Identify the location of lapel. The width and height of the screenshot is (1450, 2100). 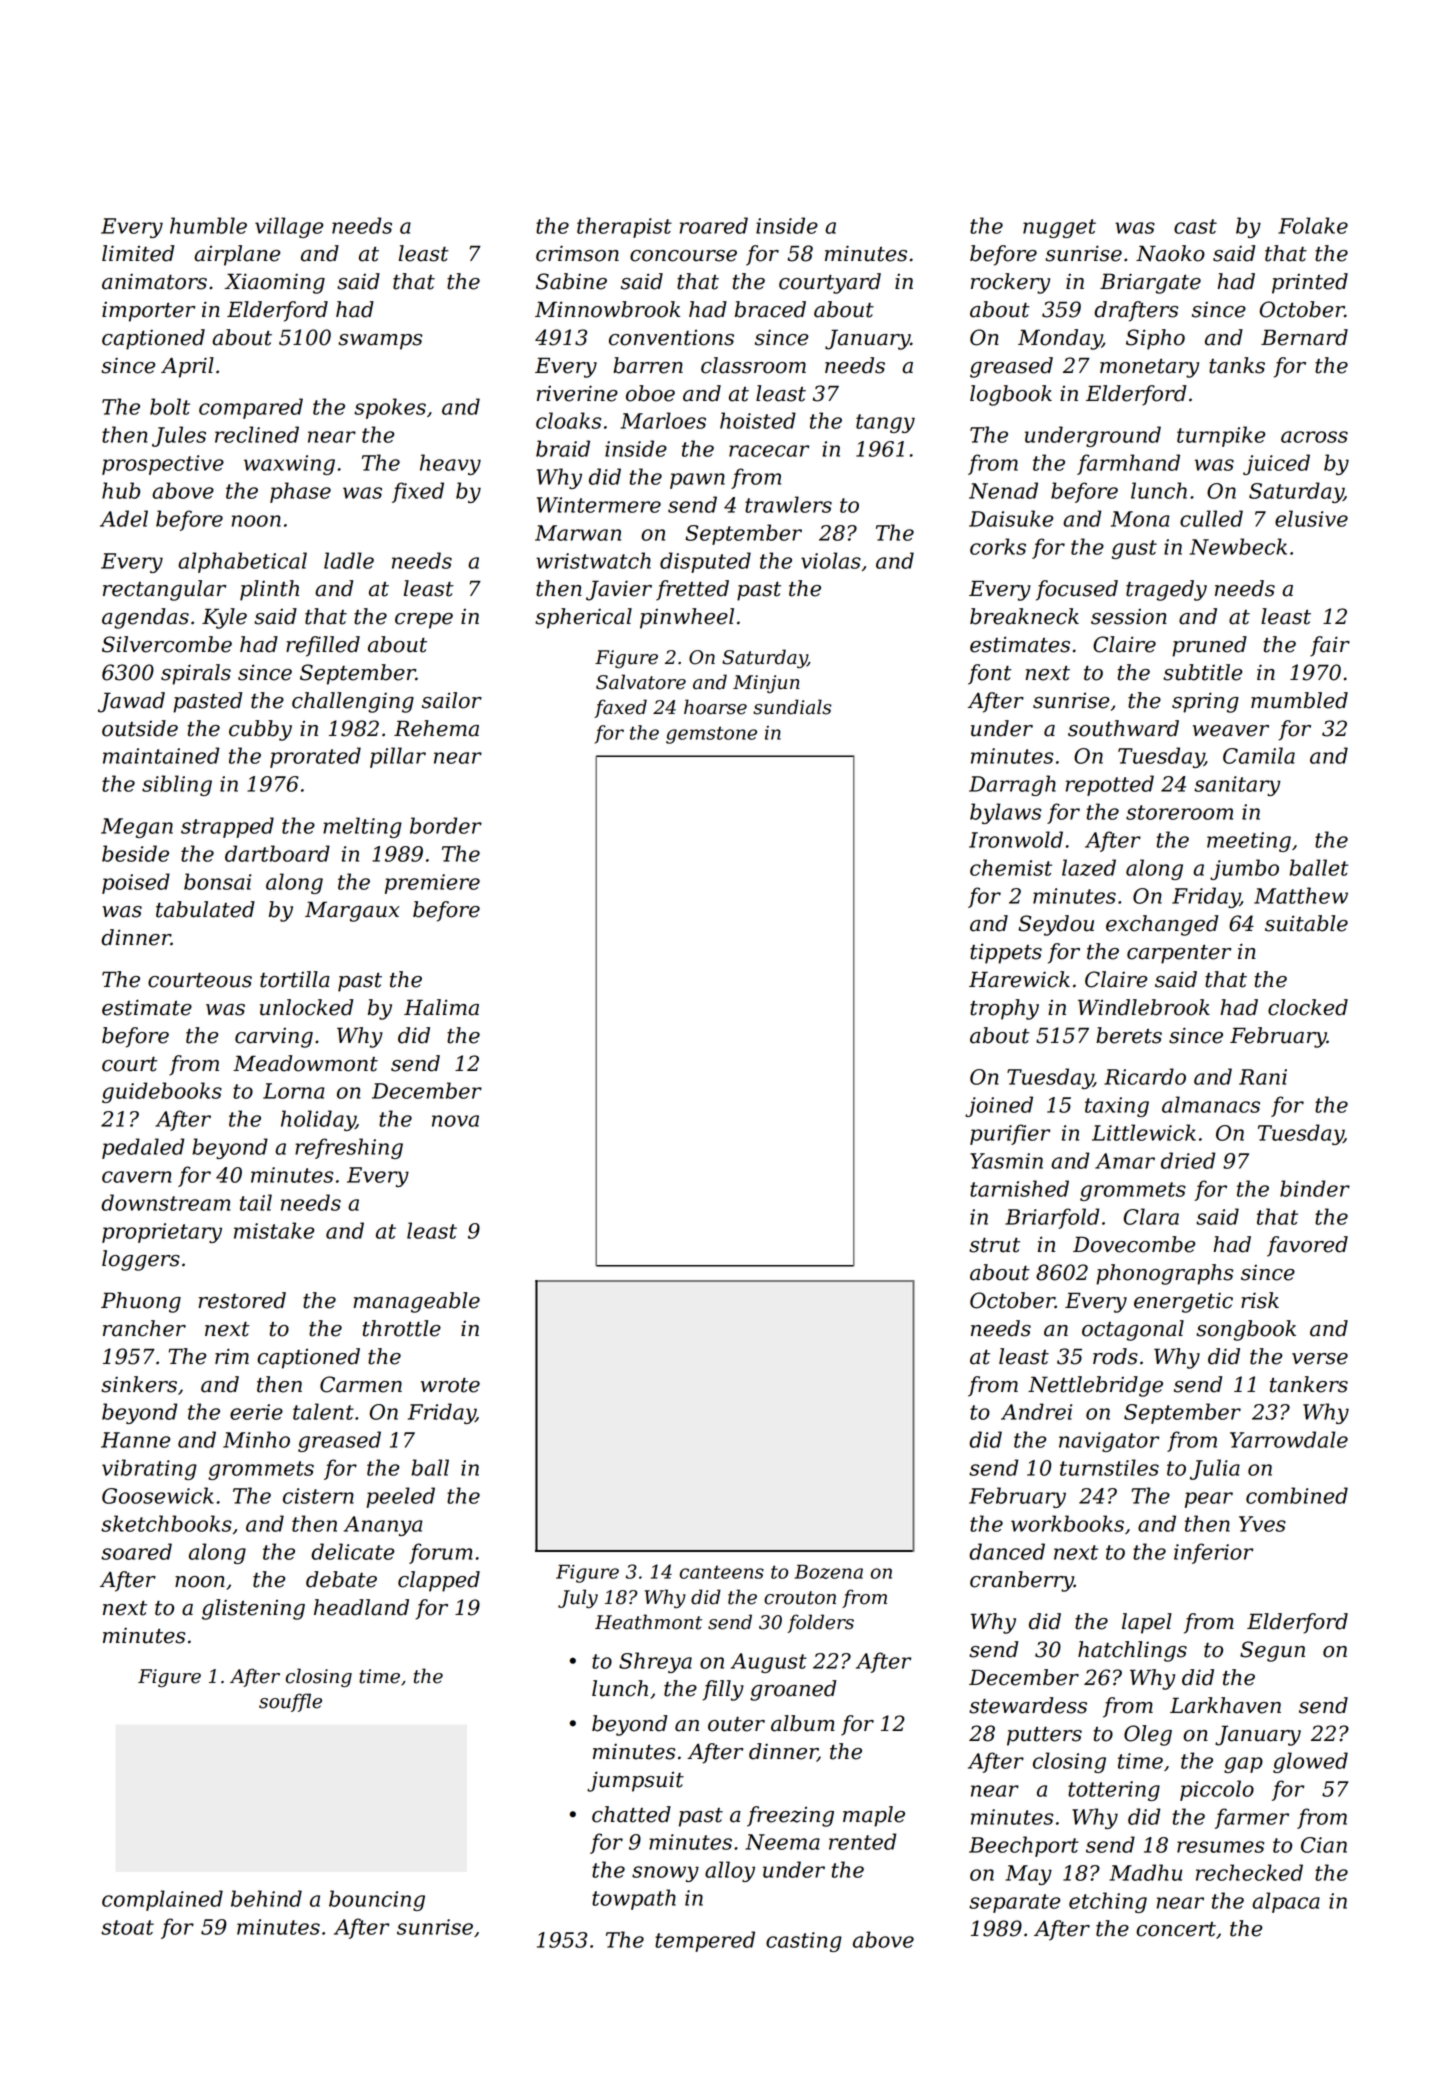
(1147, 1623).
